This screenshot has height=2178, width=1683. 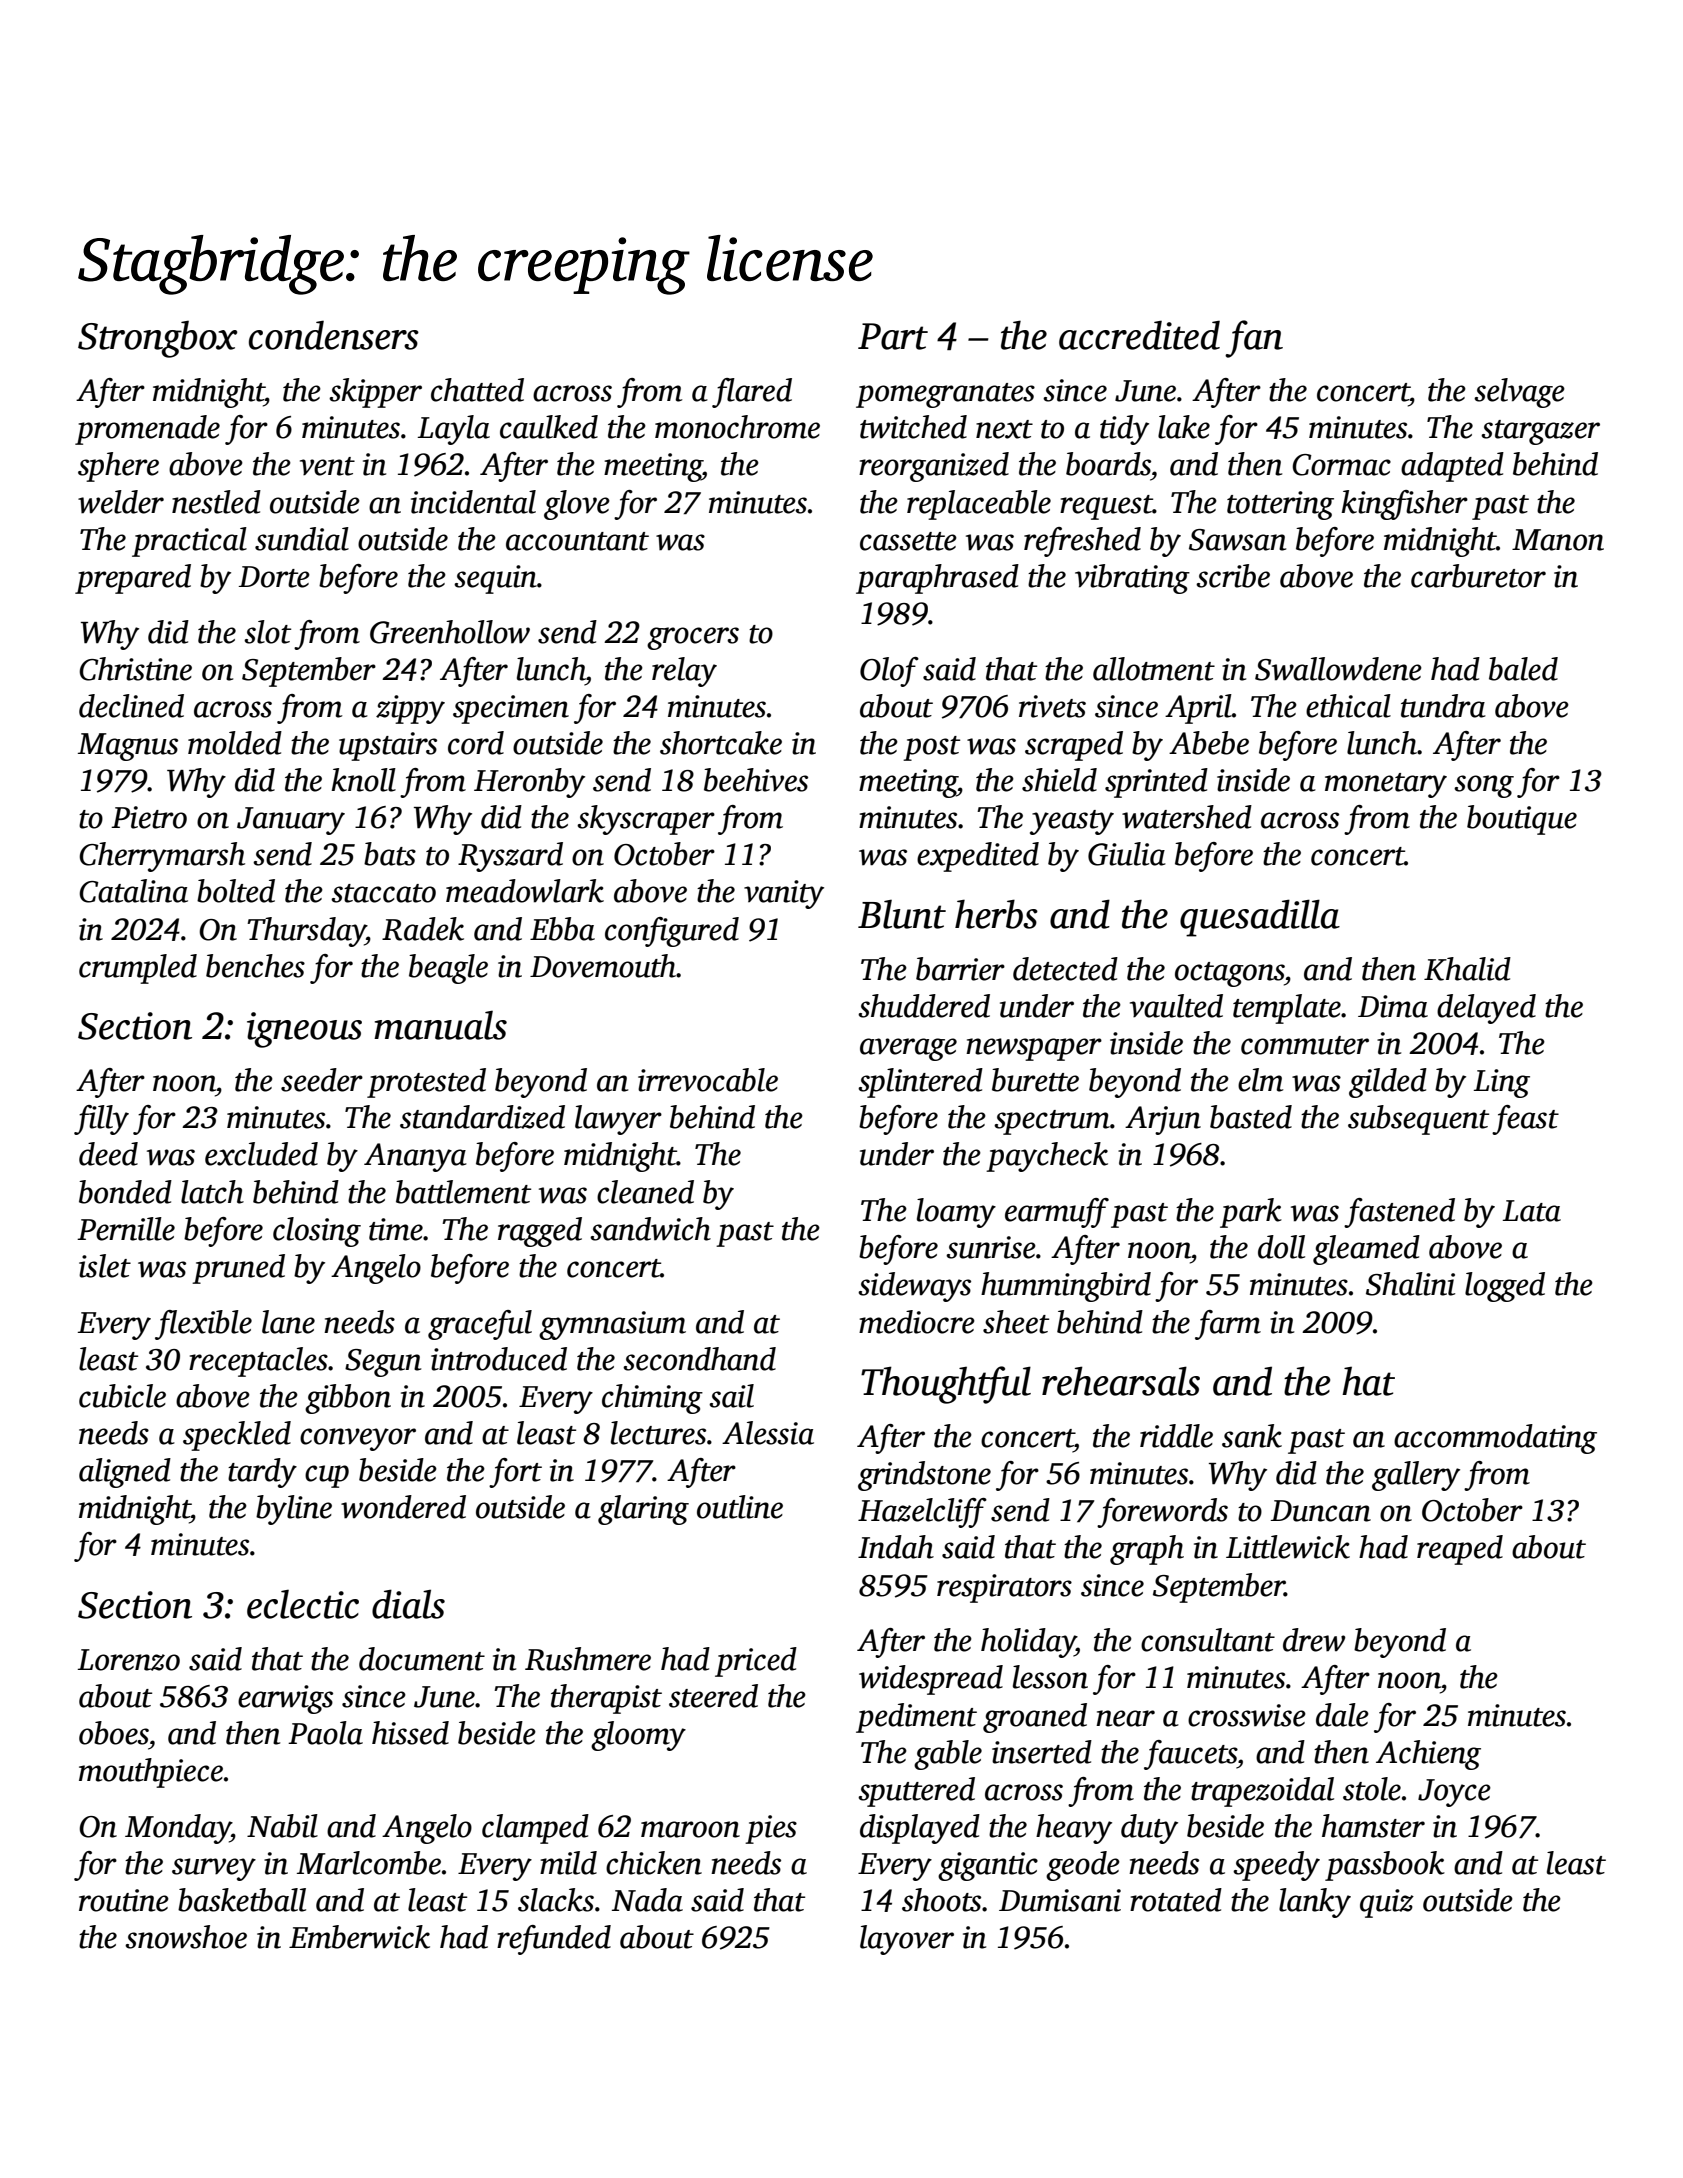 I want to click on inserted, so click(x=1042, y=1752).
